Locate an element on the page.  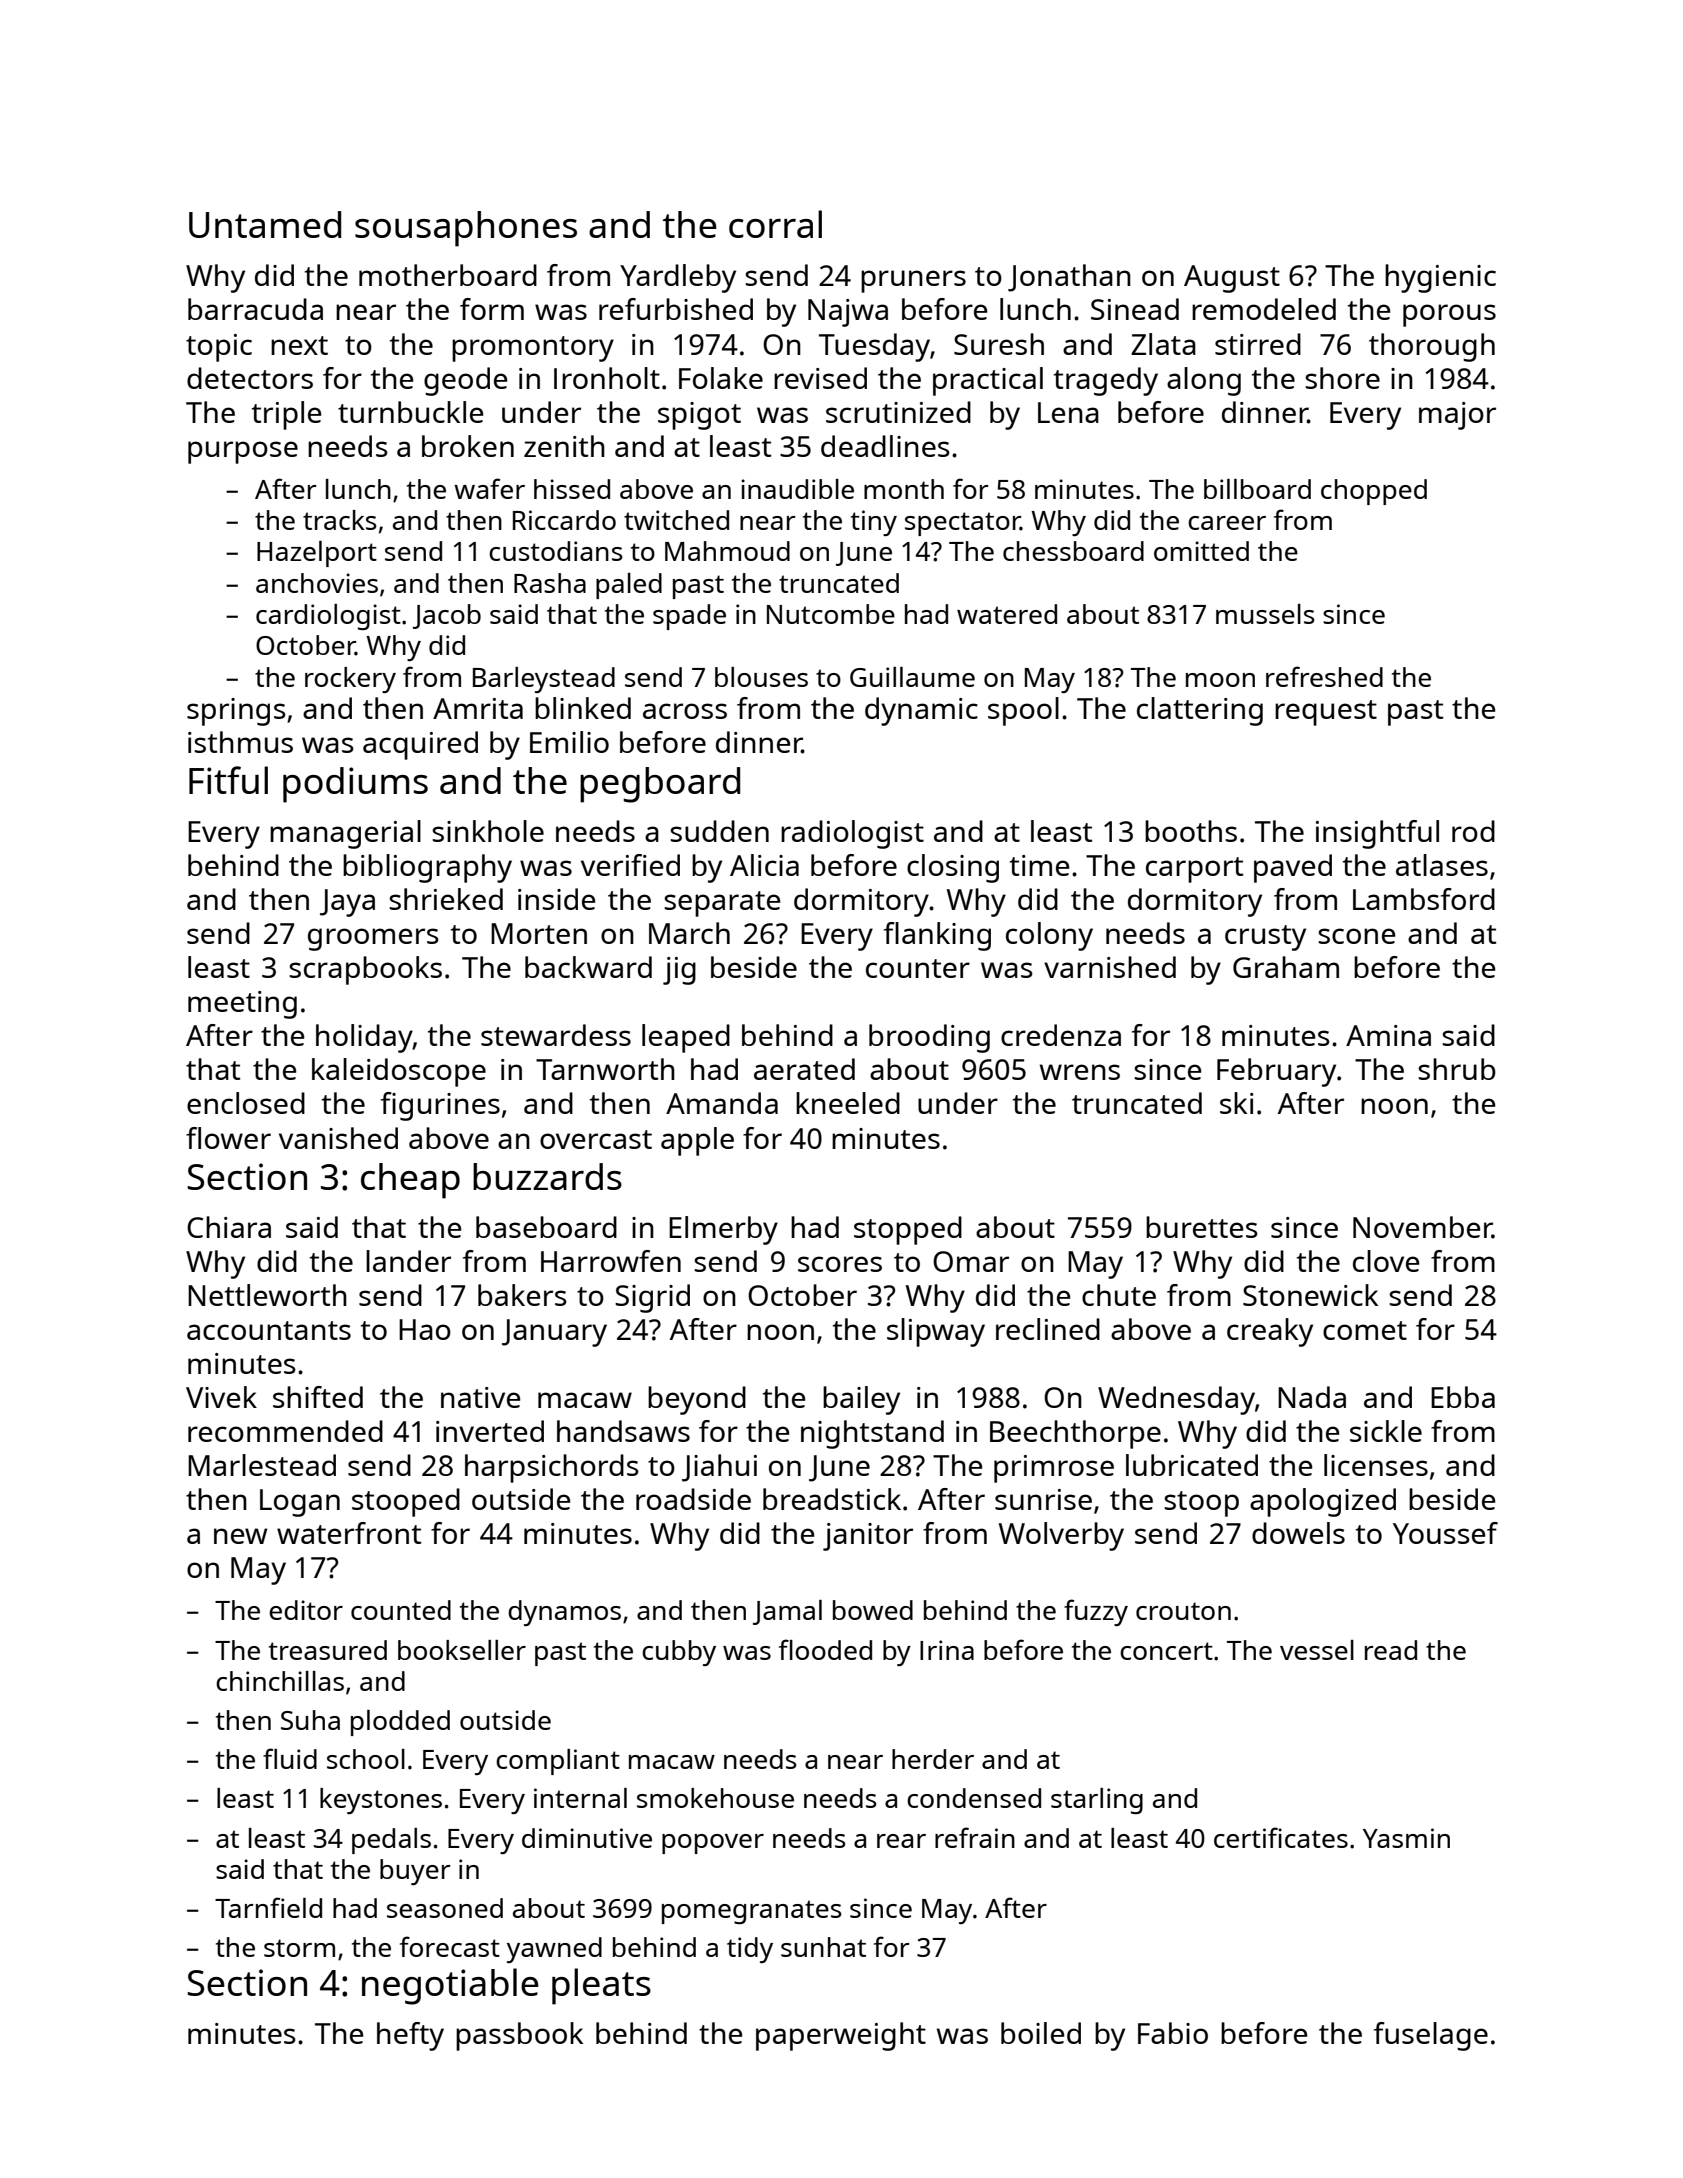
Yasmin is located at coordinates (1406, 1838).
